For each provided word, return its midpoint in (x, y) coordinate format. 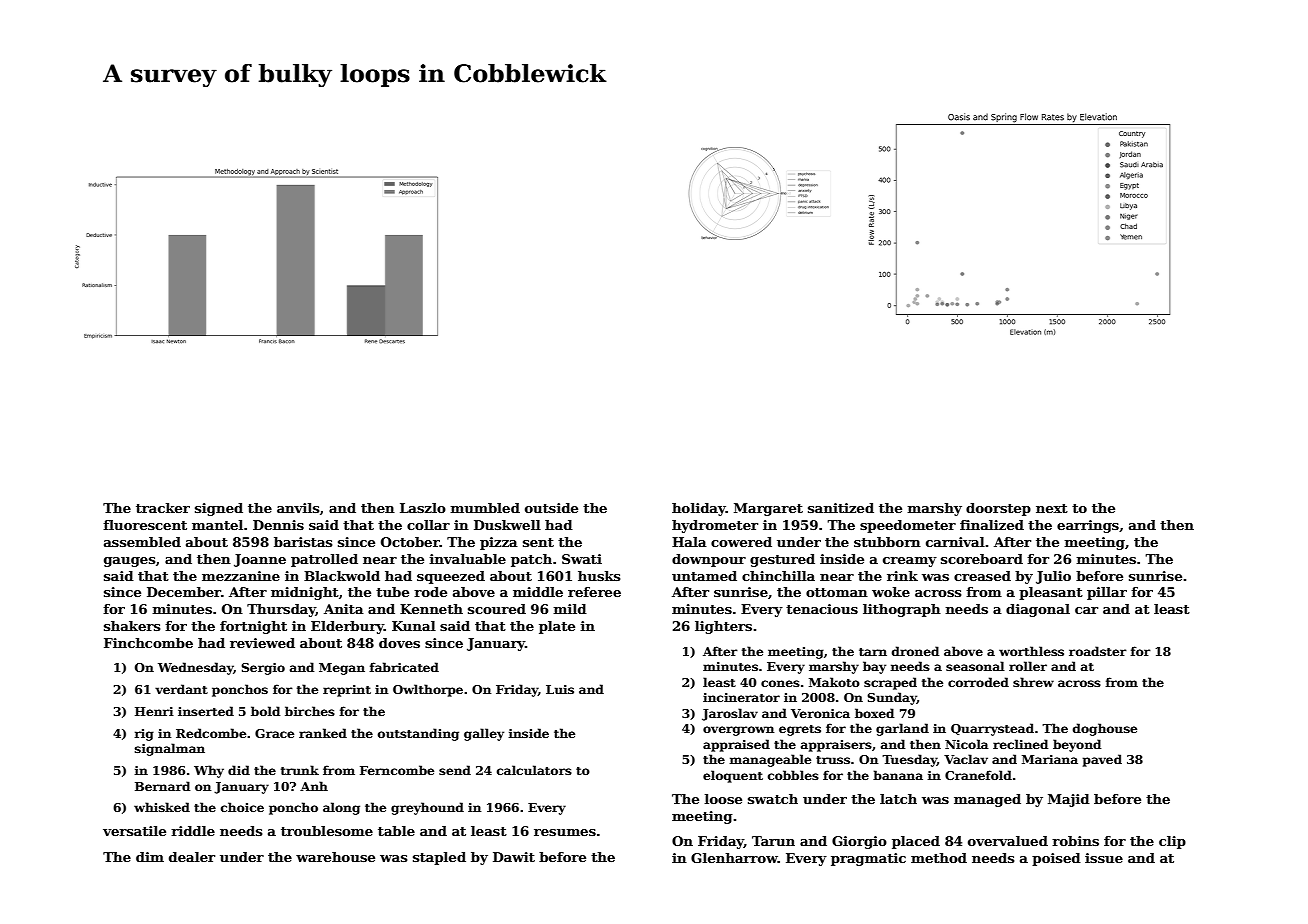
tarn (873, 652)
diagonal (1038, 610)
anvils (298, 508)
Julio (1053, 577)
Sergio (263, 669)
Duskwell (507, 525)
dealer (192, 857)
